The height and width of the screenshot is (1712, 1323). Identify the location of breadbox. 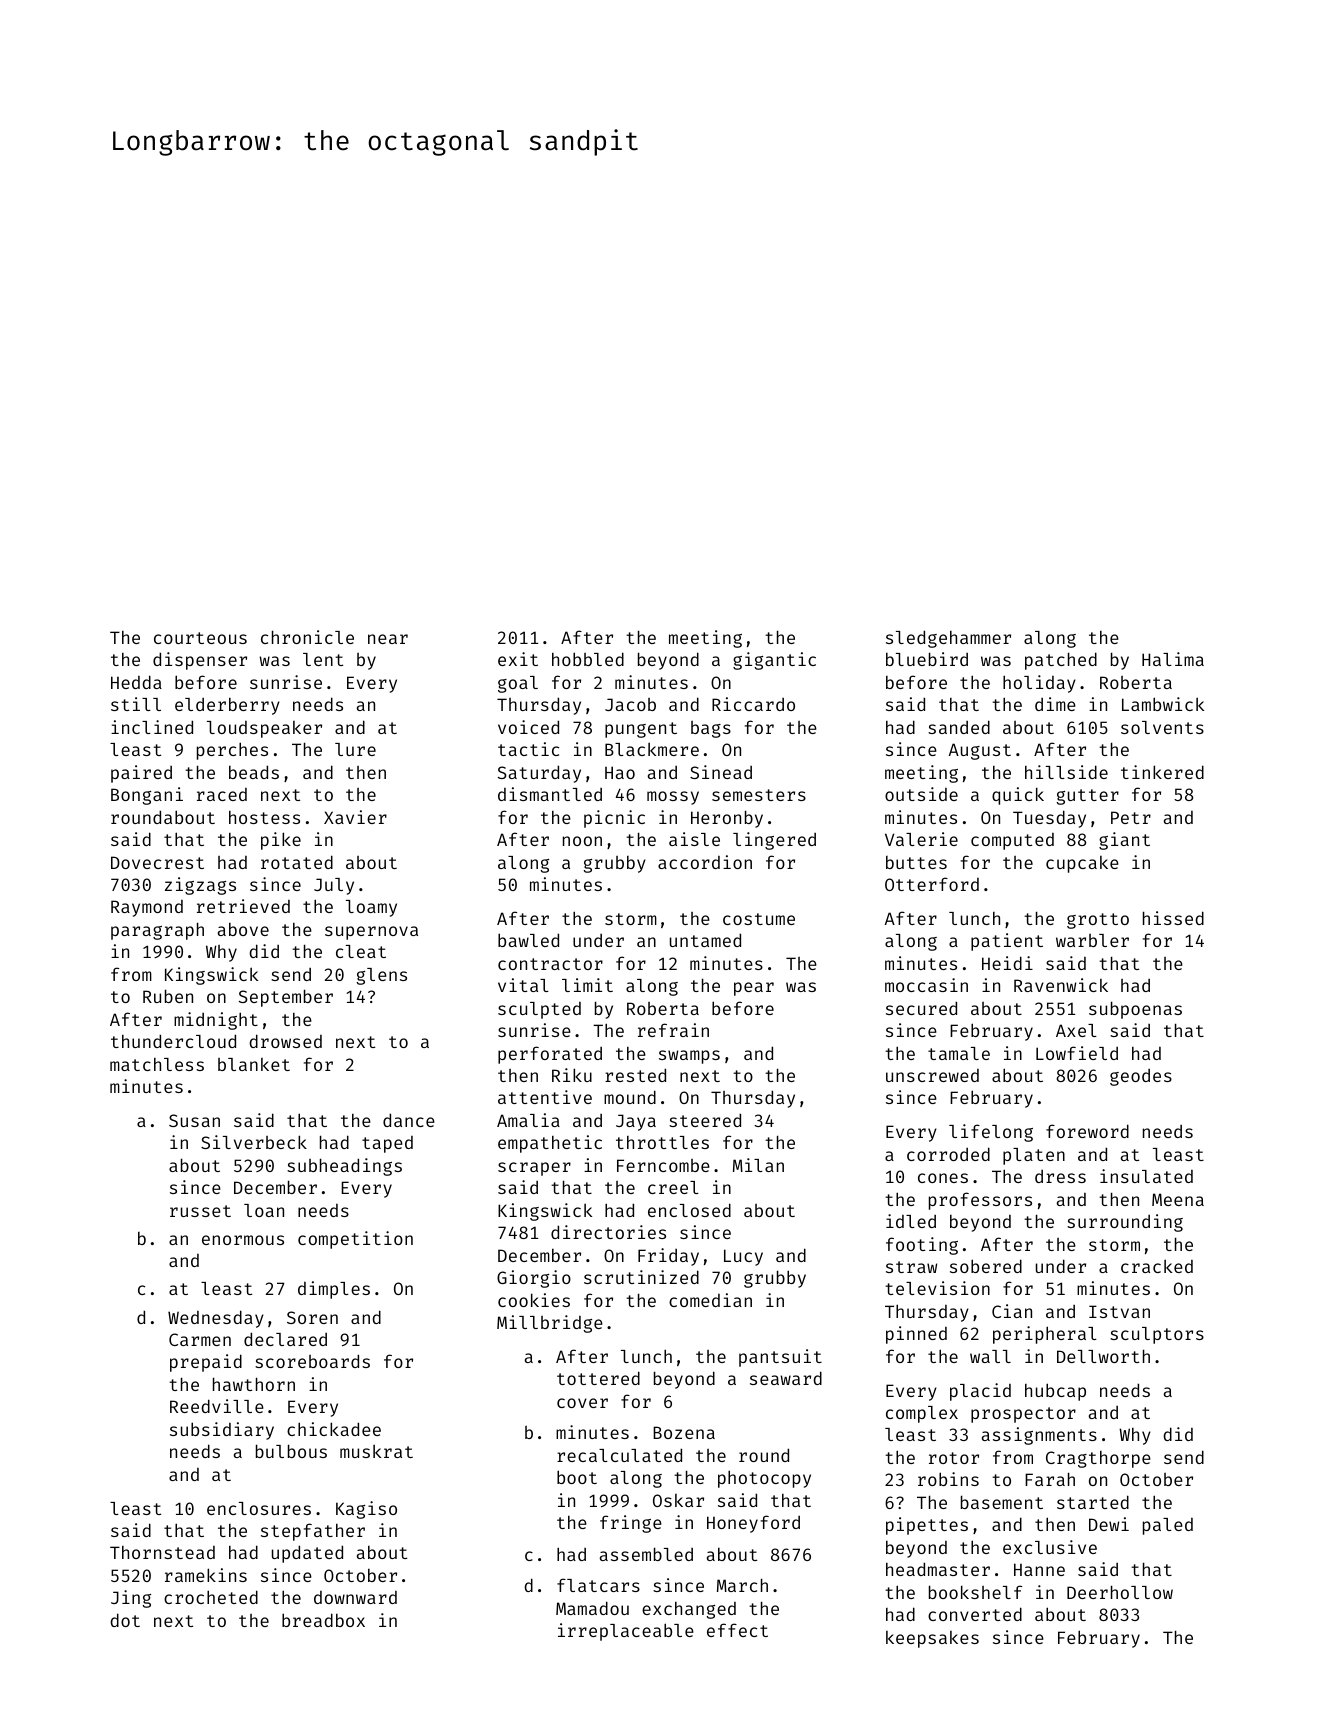
(323, 1620).
